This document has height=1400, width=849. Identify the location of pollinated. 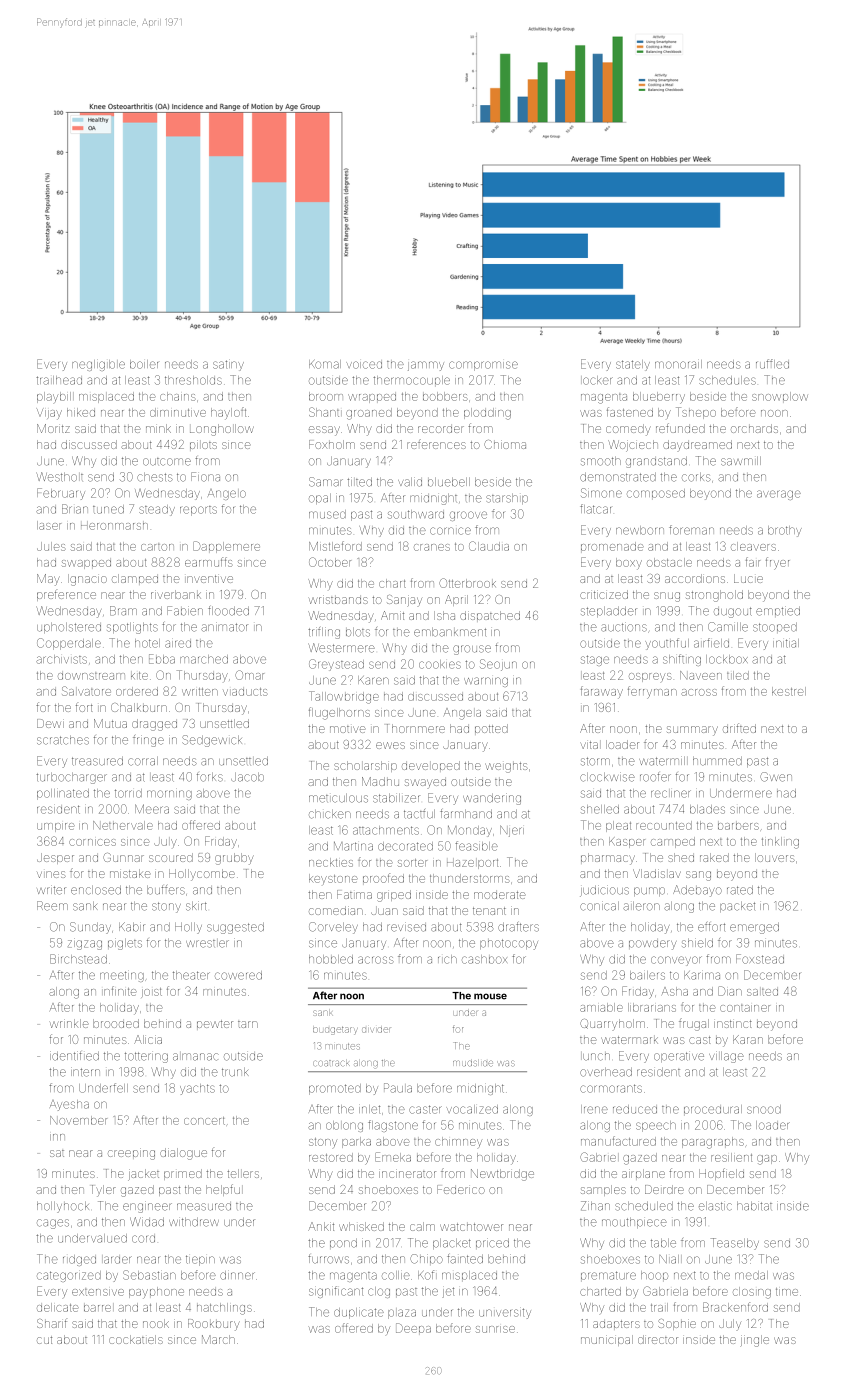
(63, 794).
